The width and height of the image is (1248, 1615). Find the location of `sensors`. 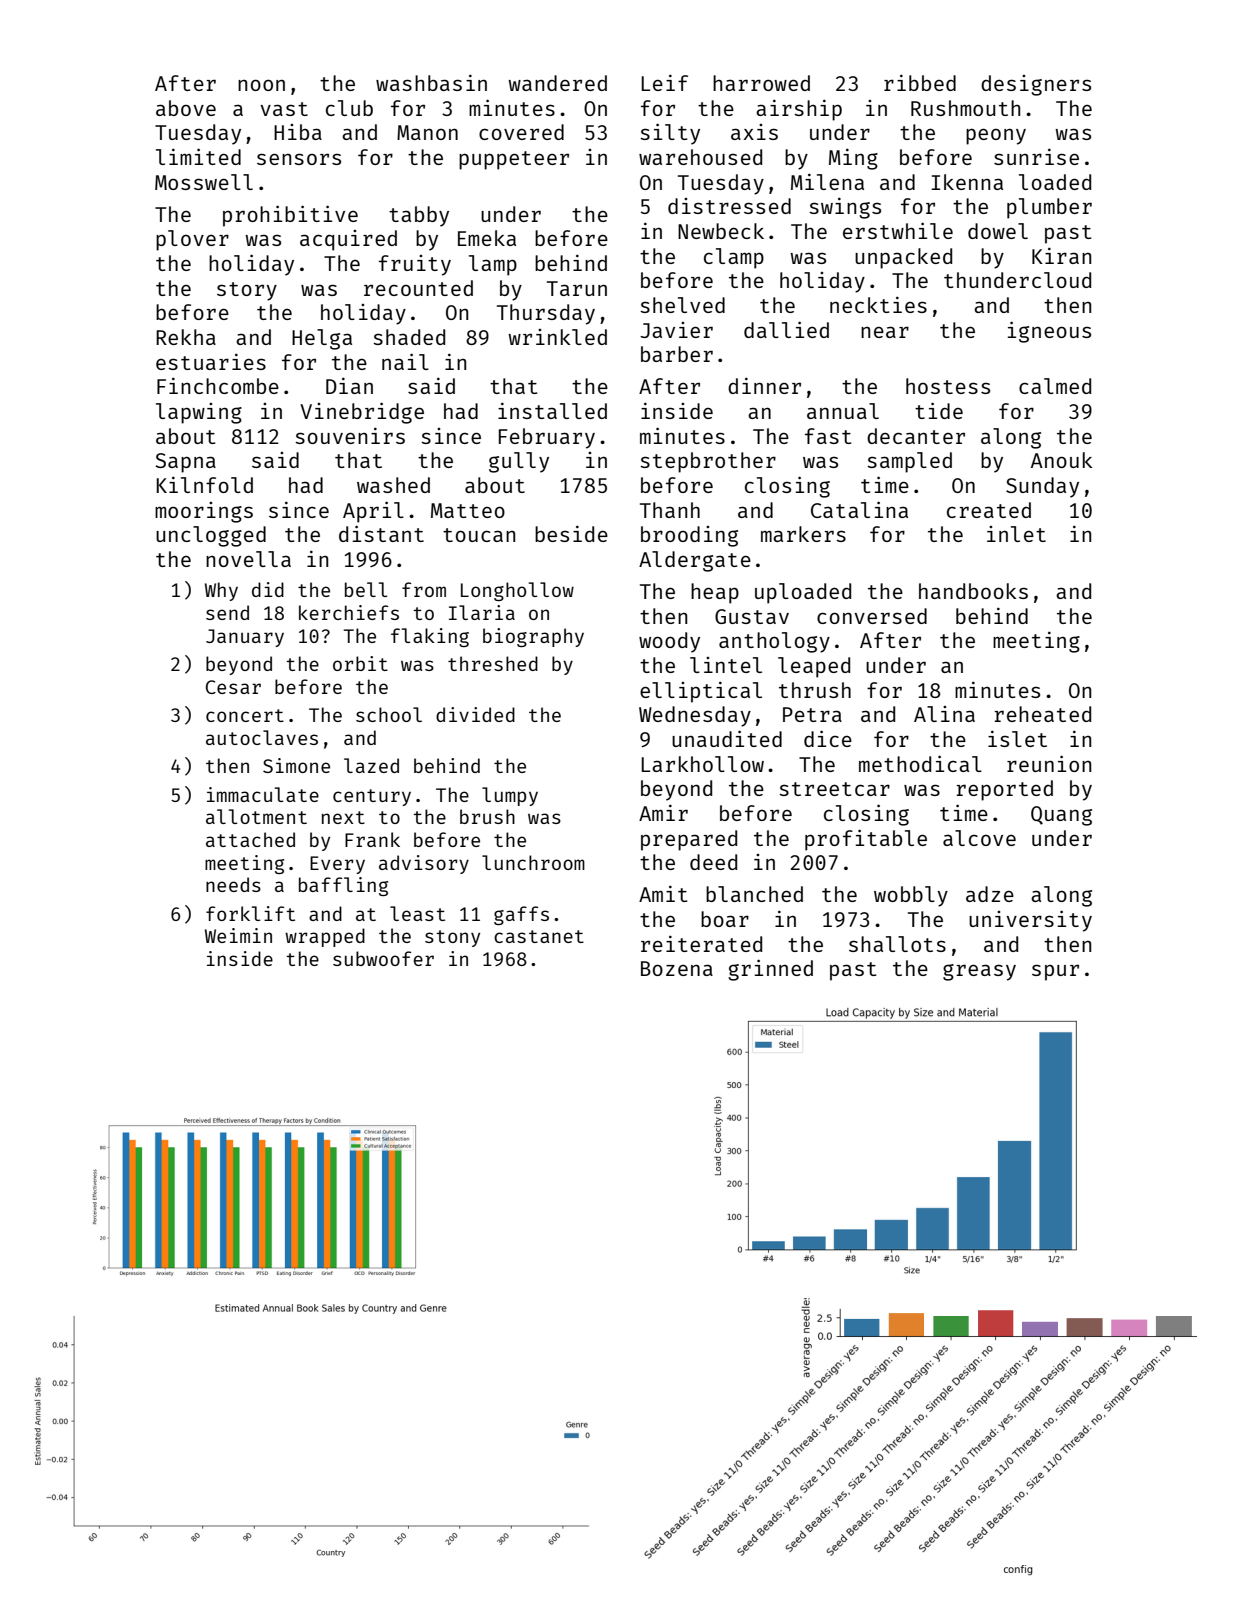

sensors is located at coordinates (299, 159).
